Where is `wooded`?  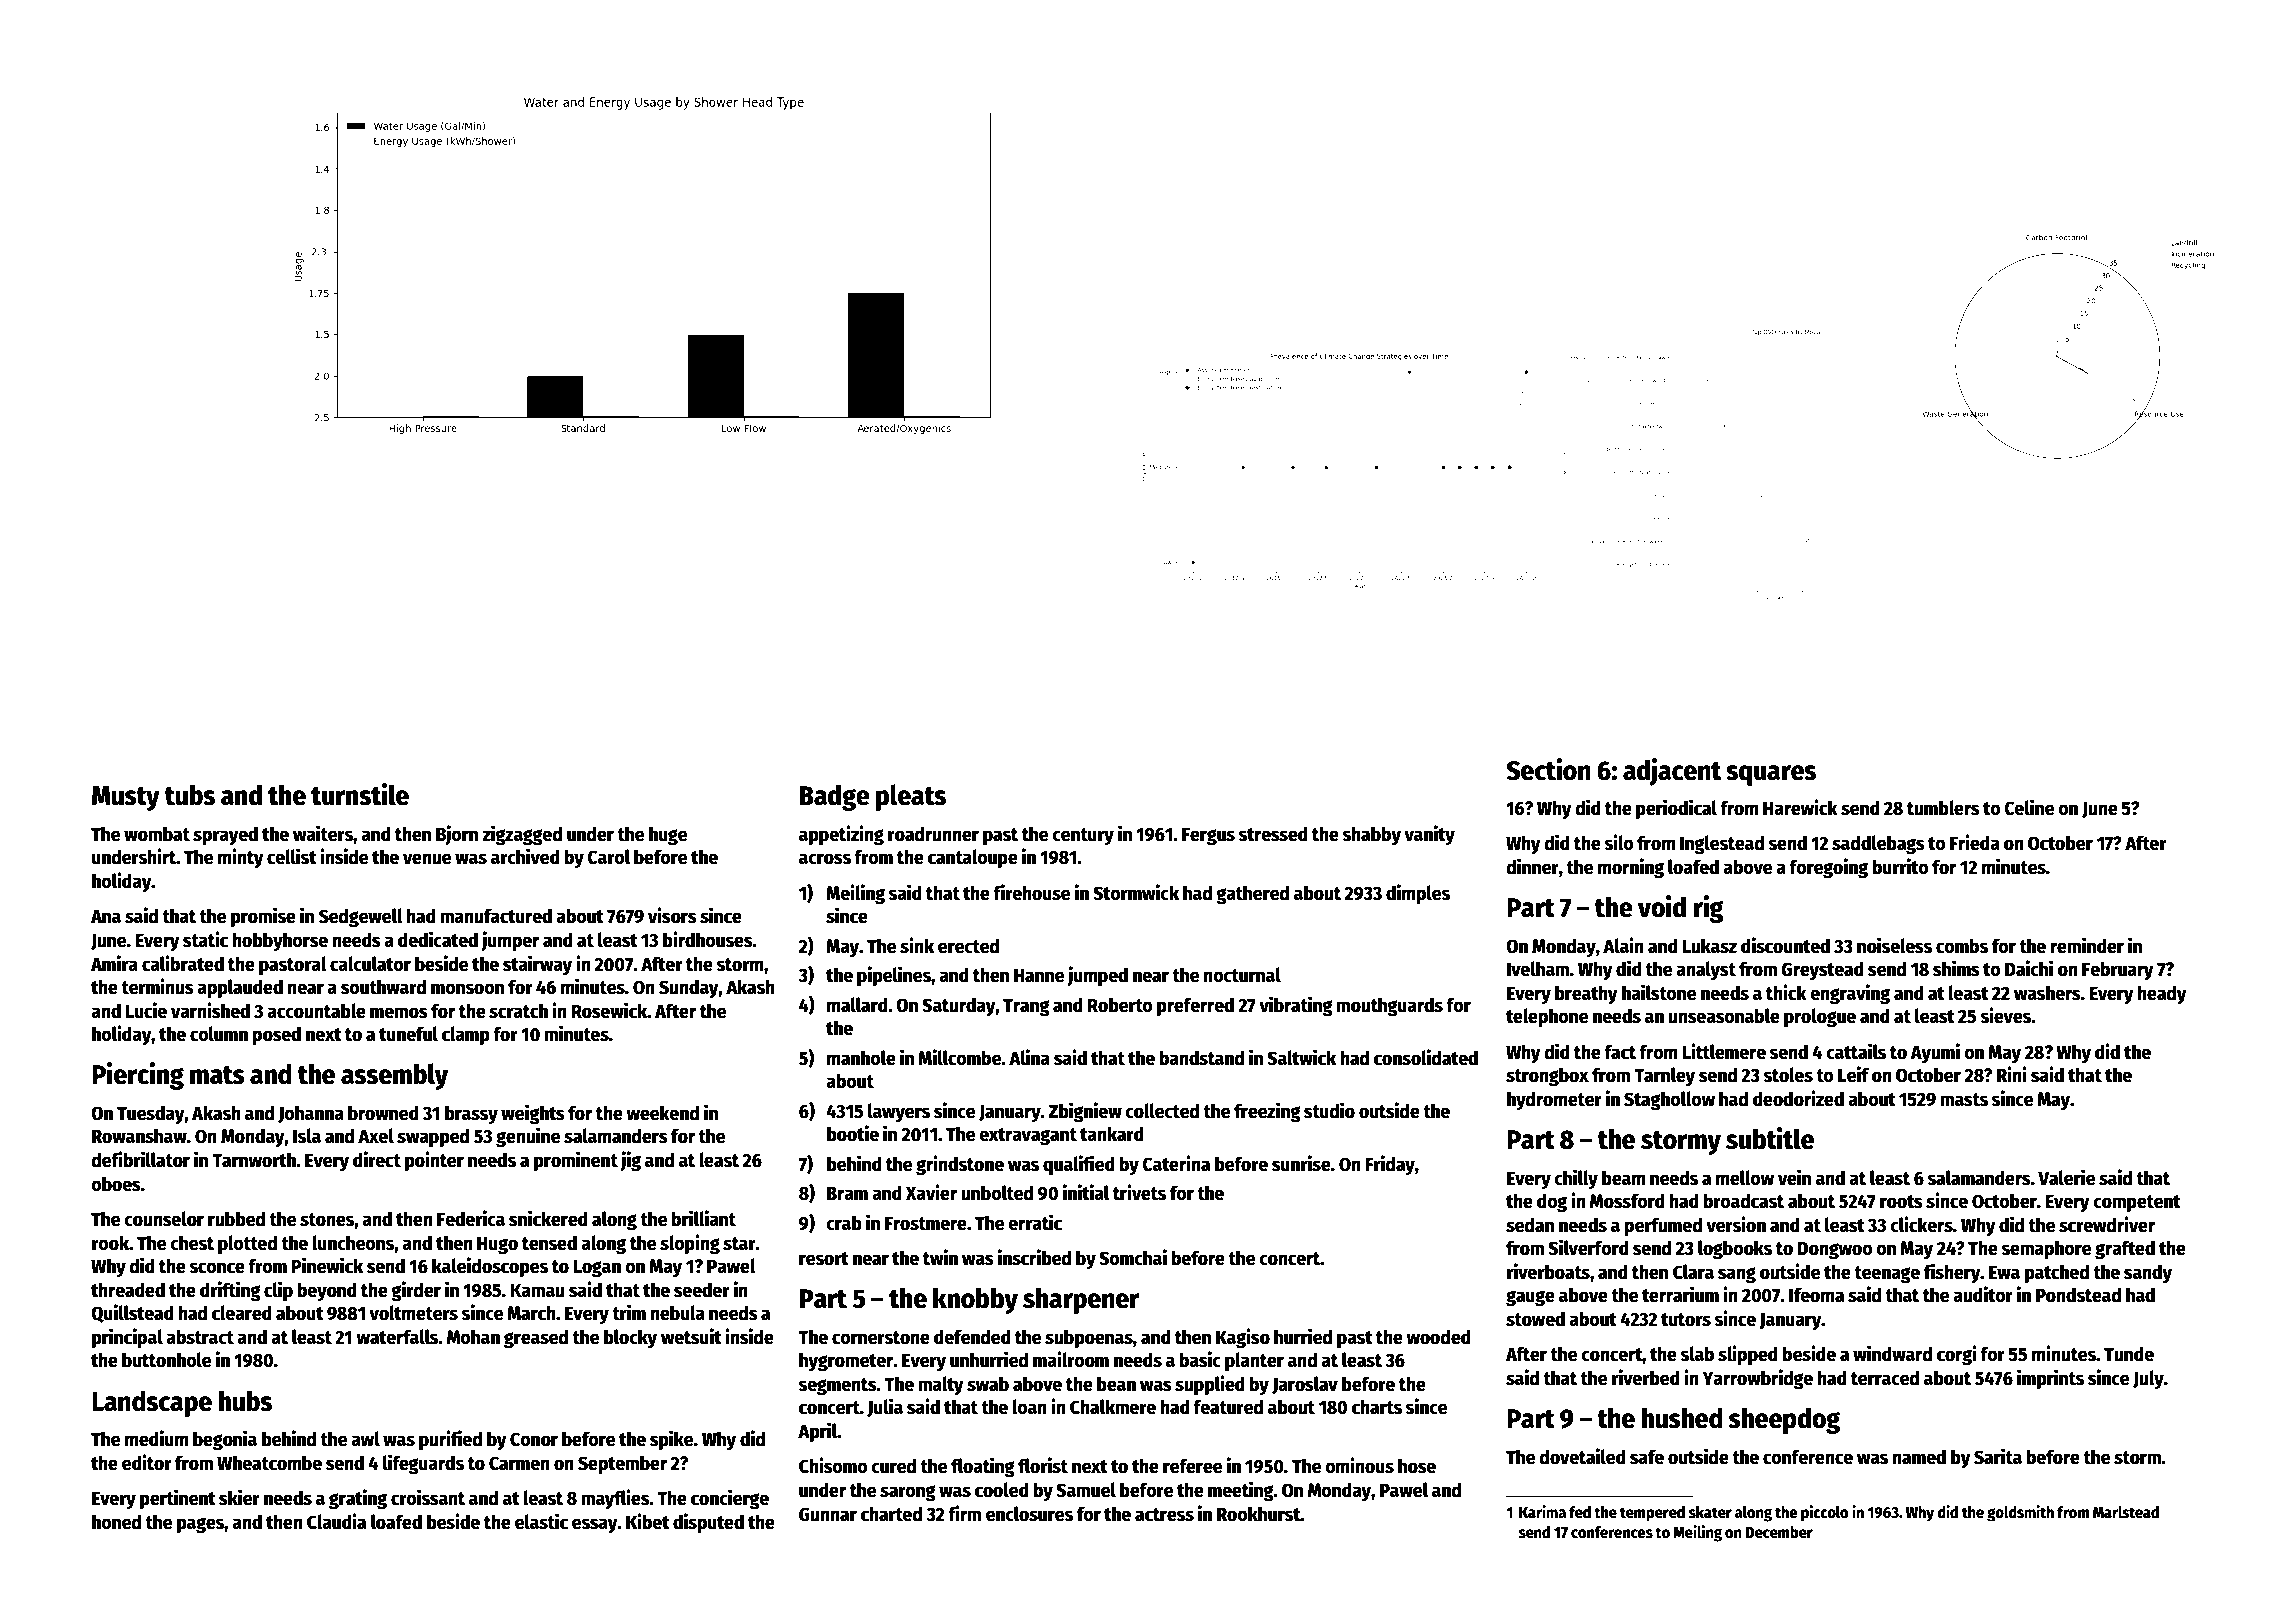
wooded is located at coordinates (1438, 1337).
